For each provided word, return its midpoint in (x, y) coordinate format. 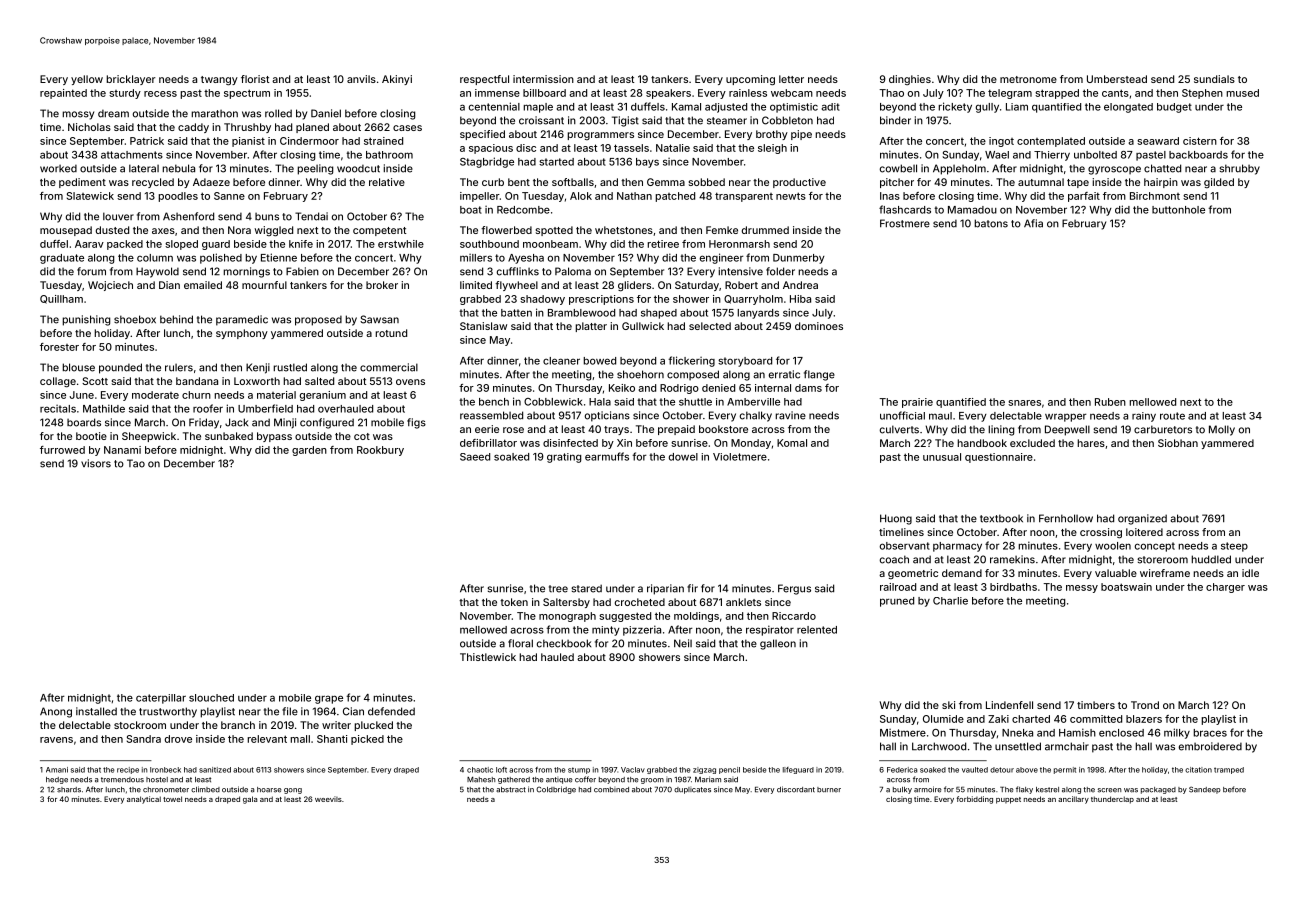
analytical (144, 800)
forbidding (975, 800)
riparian (665, 589)
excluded (1032, 443)
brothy (772, 135)
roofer (208, 408)
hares (1091, 443)
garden (309, 451)
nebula (178, 168)
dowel (683, 457)
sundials (1214, 79)
